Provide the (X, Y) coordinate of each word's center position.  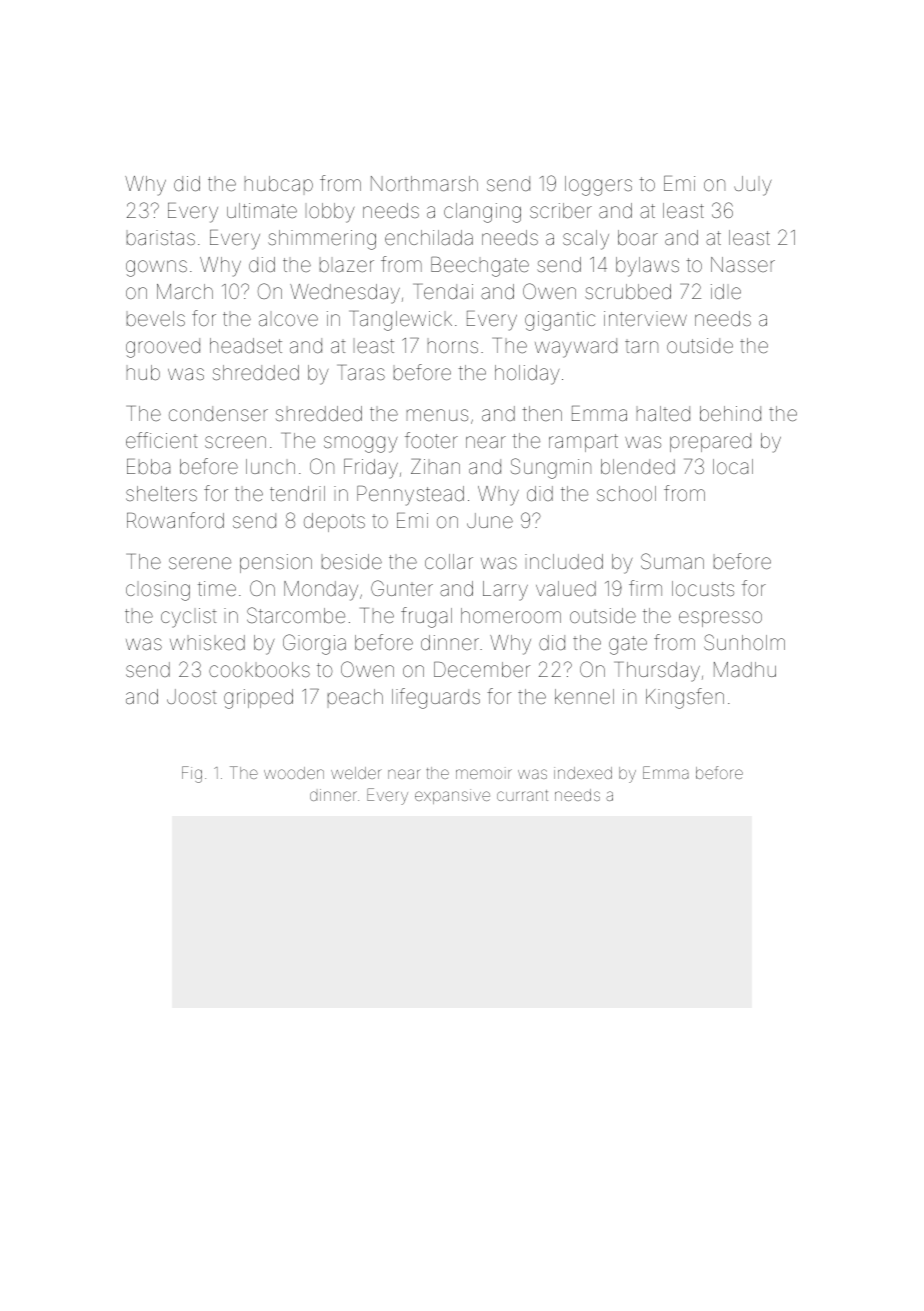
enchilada (429, 237)
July (753, 186)
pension (276, 563)
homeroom (511, 615)
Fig (192, 774)
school (626, 493)
